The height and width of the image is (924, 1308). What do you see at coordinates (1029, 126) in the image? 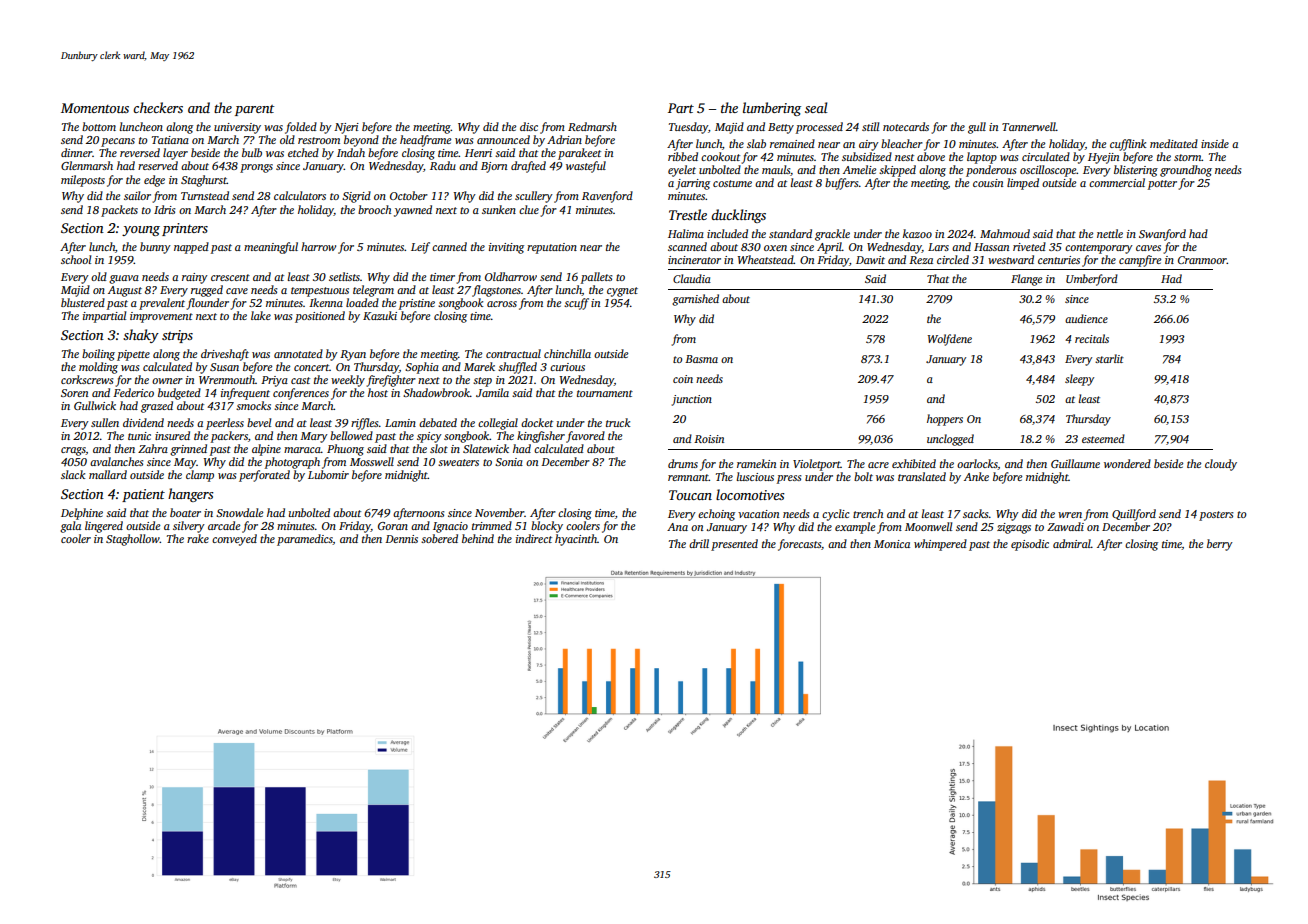
I see `Tannerwell` at bounding box center [1029, 126].
